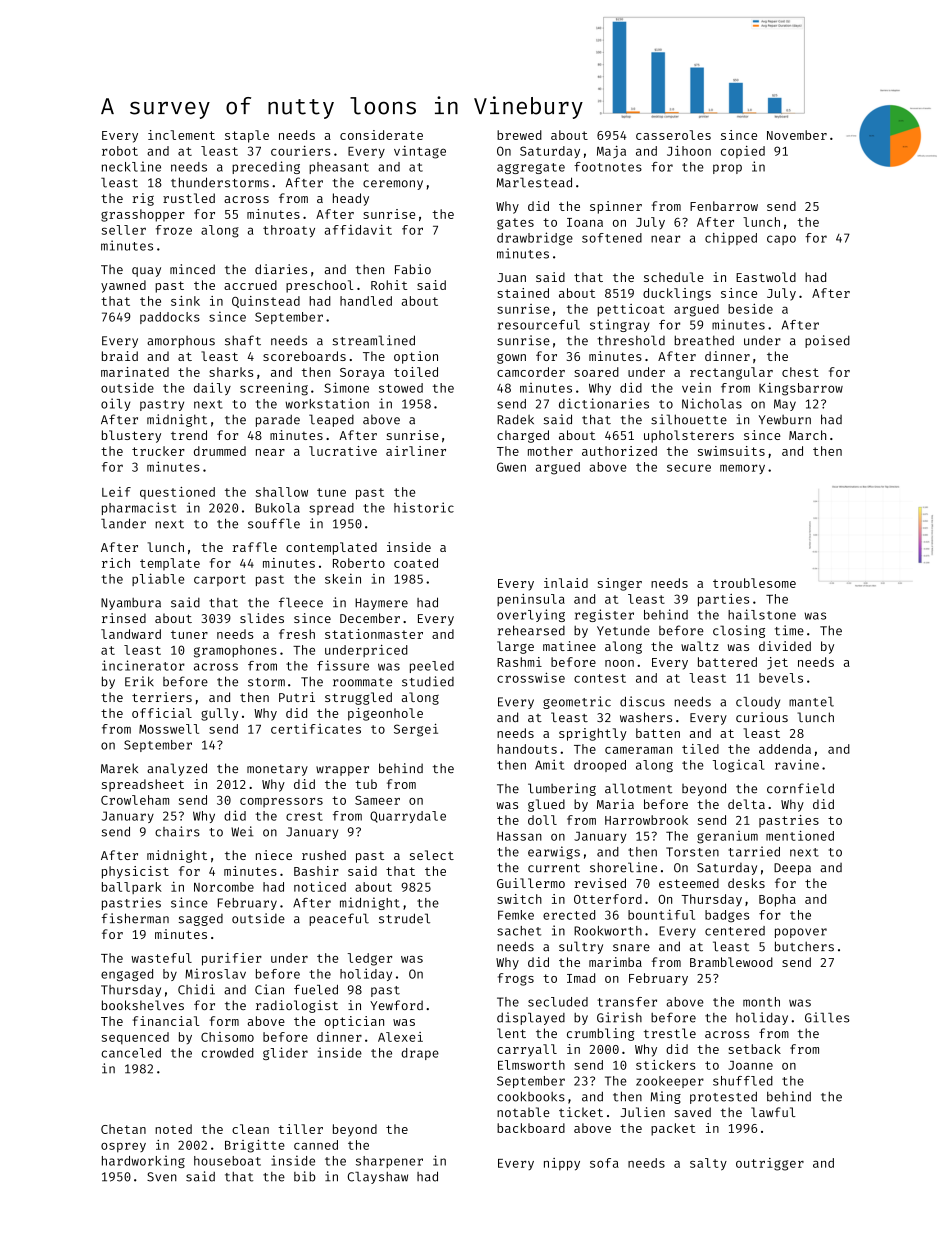 Image resolution: width=952 pixels, height=1233 pixels. I want to click on mantel, so click(811, 702).
